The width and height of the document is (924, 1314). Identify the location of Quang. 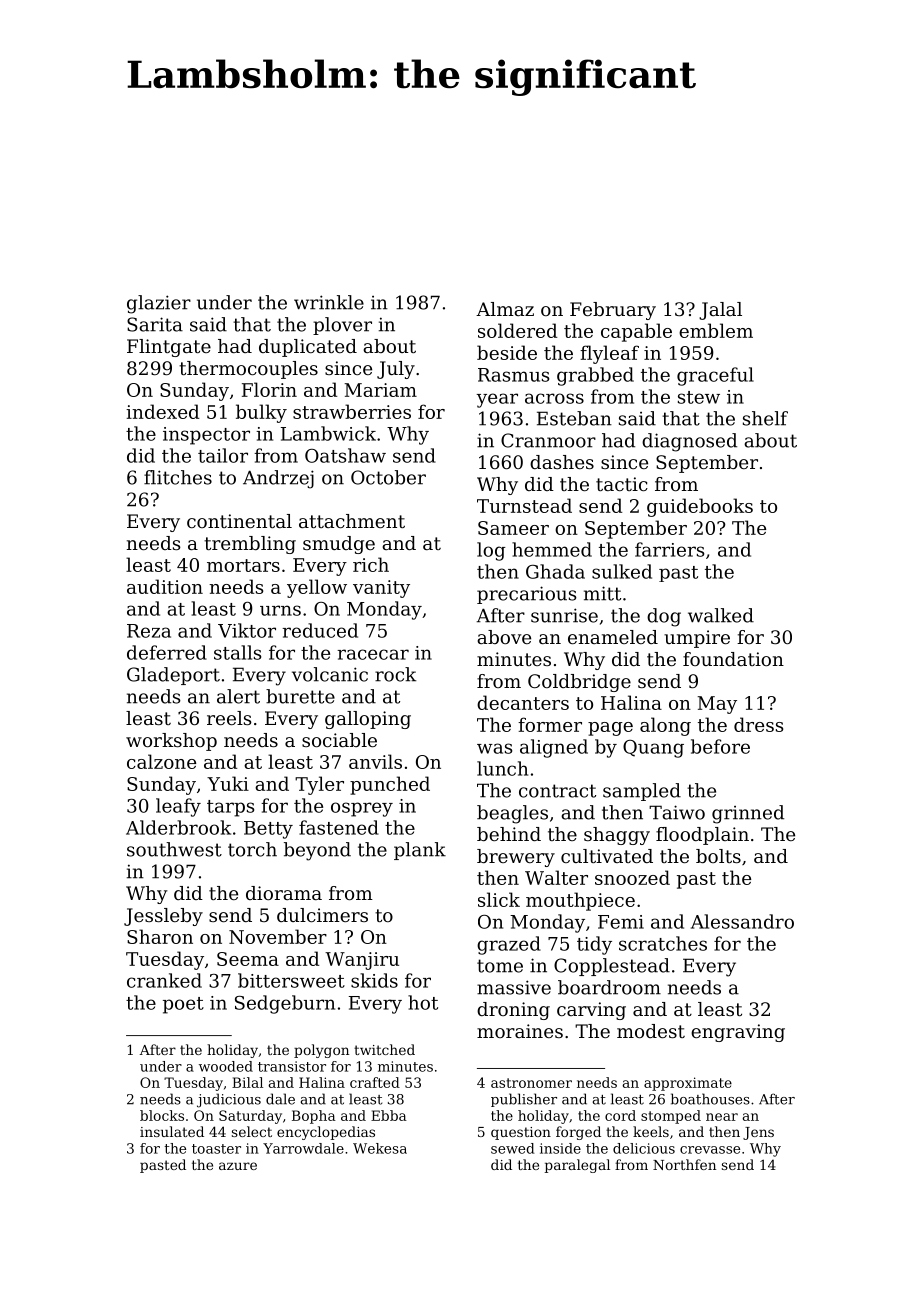
(653, 749).
